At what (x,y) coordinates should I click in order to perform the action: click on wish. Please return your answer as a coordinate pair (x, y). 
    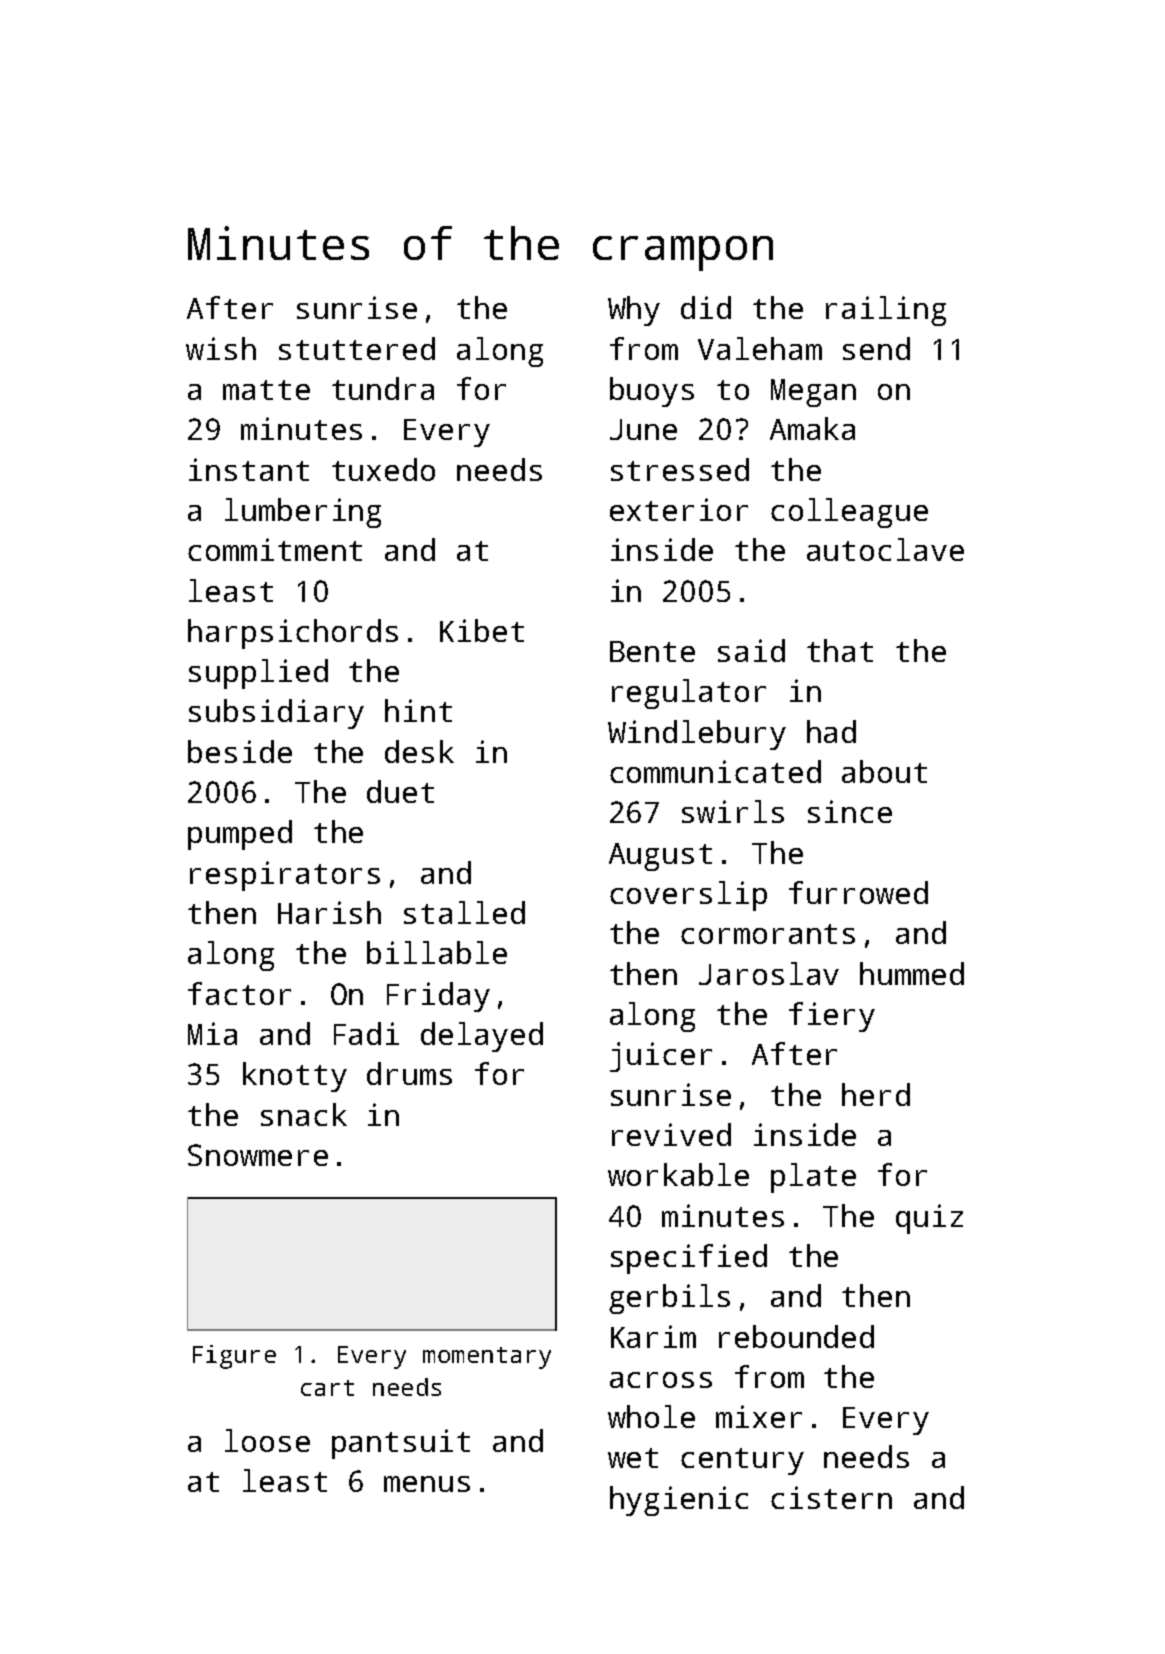
    Looking at the image, I should click on (221, 348).
